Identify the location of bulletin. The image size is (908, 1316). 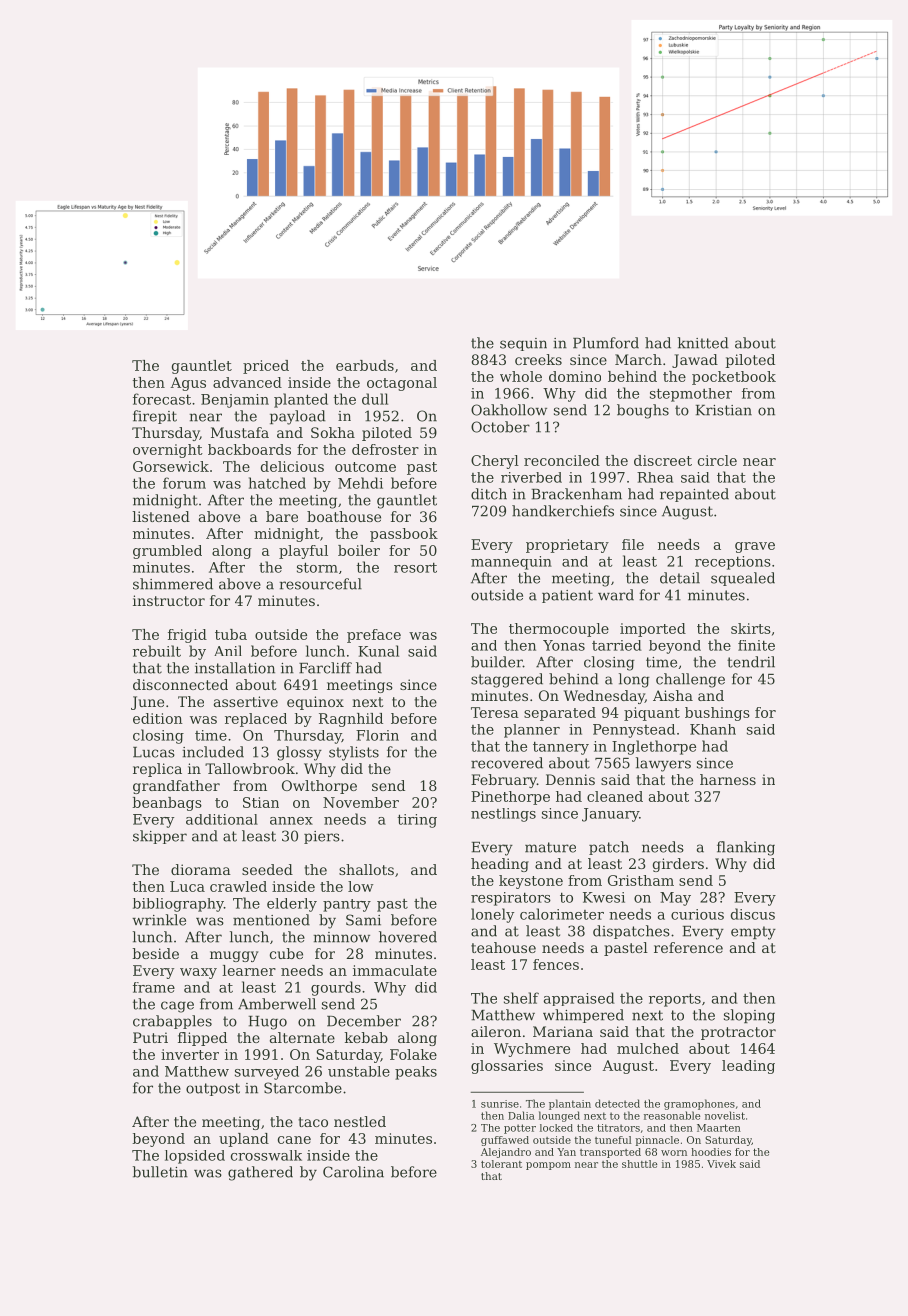
(160, 1172).
